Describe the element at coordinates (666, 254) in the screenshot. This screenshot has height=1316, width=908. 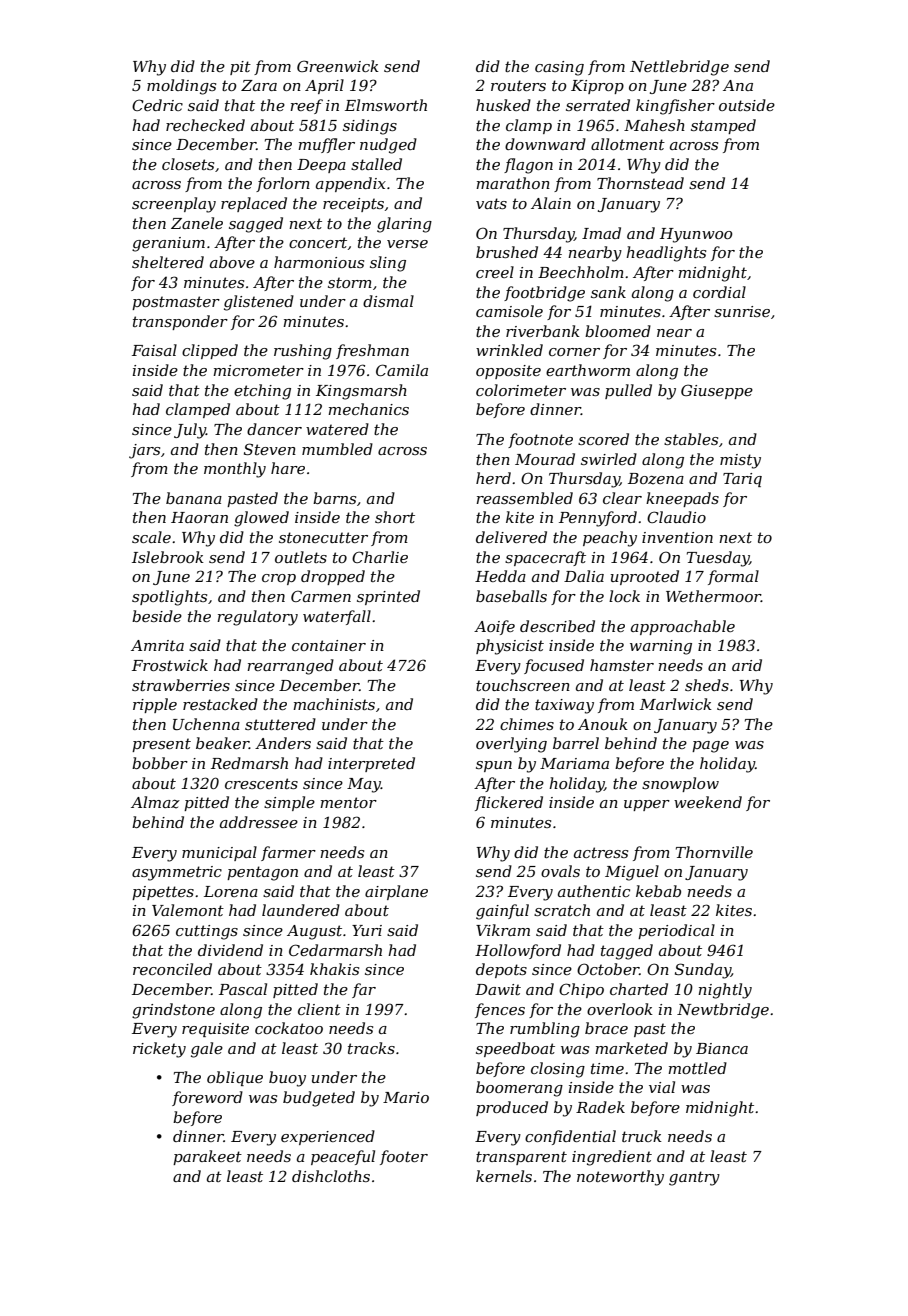
I see `headlights` at that location.
